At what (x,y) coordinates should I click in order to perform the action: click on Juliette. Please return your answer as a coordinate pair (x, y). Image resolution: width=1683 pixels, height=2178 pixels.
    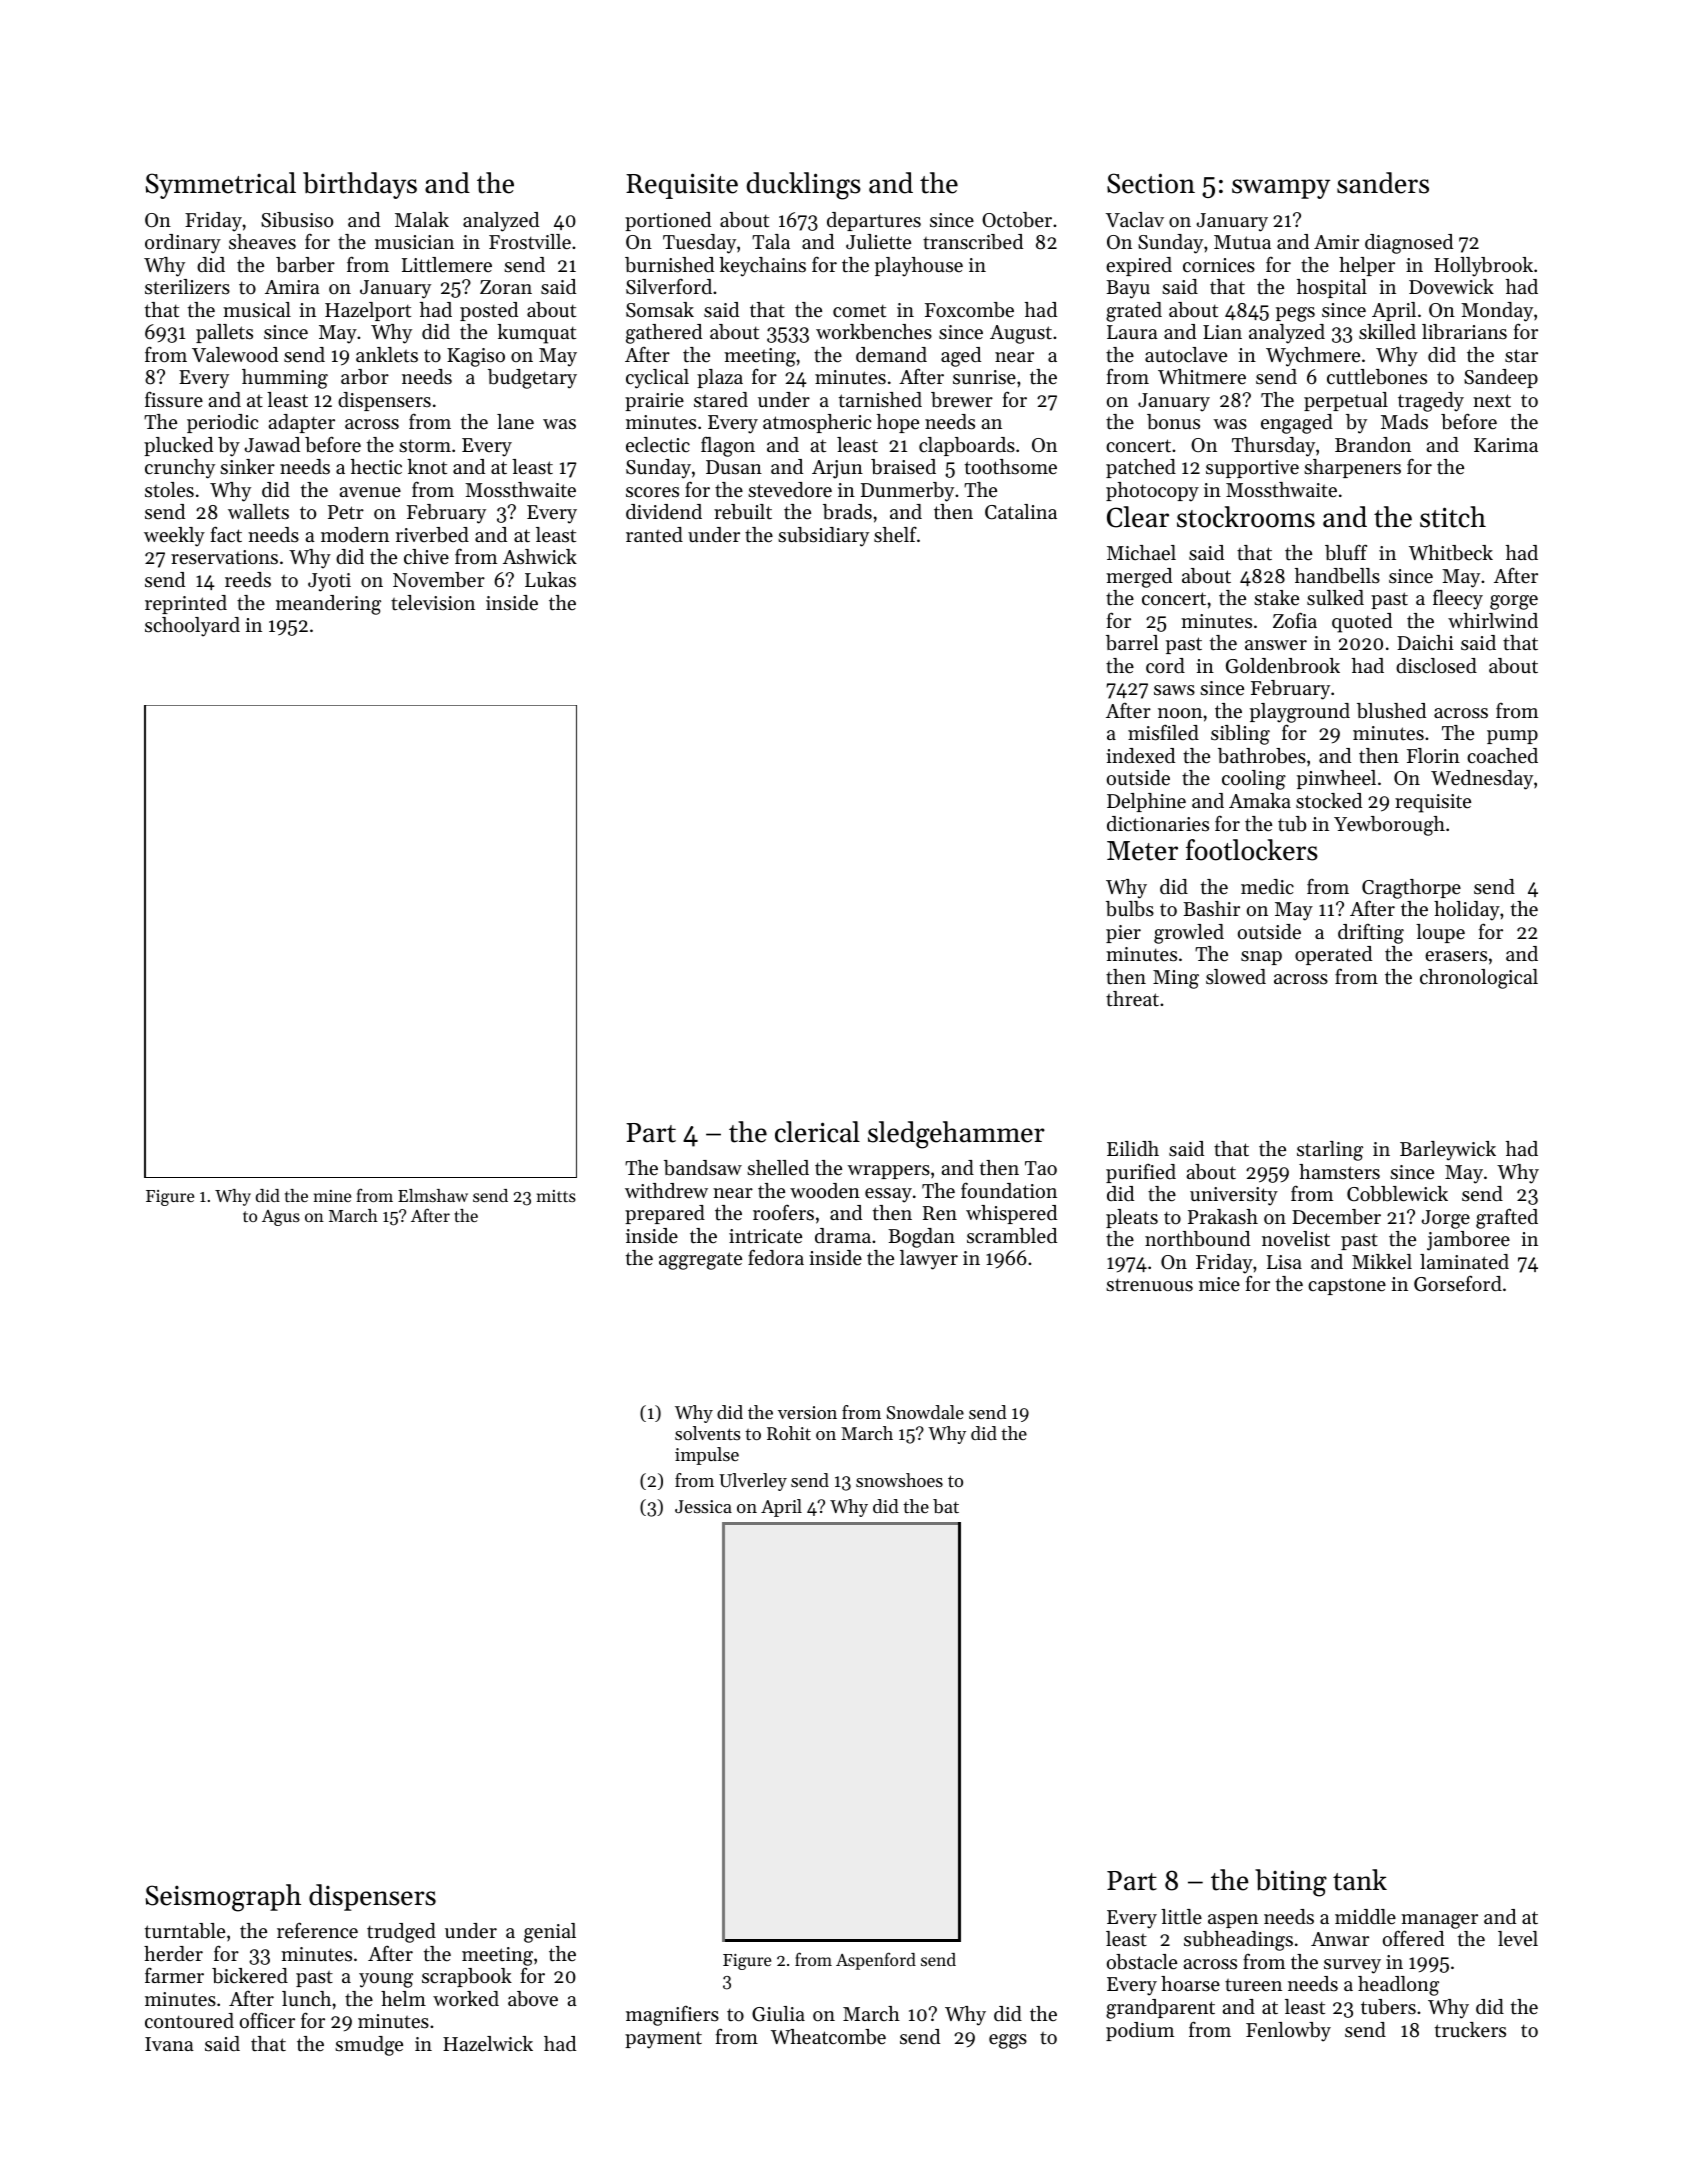
    Looking at the image, I should click on (878, 242).
